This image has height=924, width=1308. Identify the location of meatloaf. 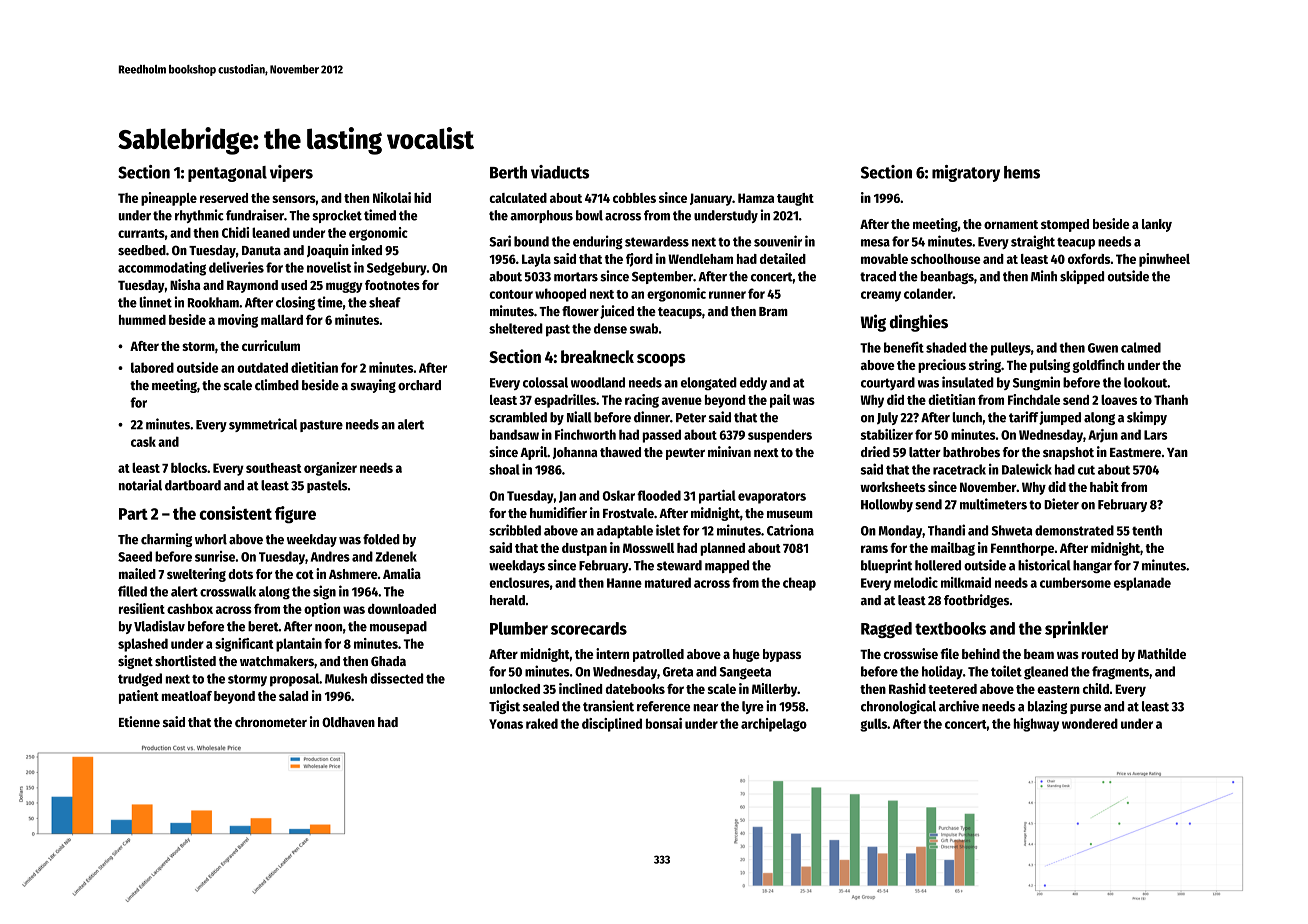
(187, 696).
